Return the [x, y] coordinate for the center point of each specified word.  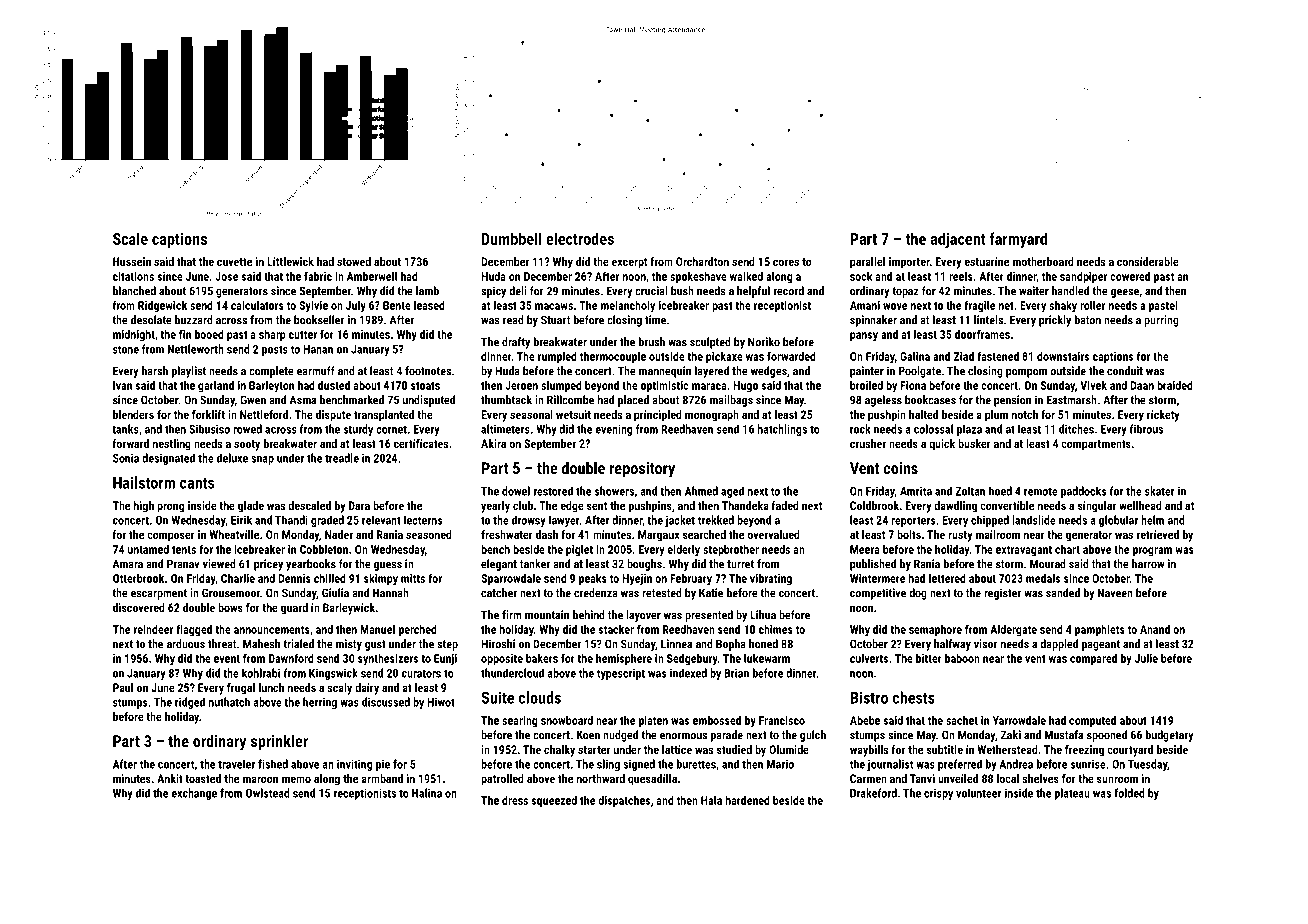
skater [1160, 491]
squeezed [554, 801]
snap [262, 460]
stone [126, 349]
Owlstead [268, 793]
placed [633, 401]
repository [642, 470]
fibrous [1146, 429]
